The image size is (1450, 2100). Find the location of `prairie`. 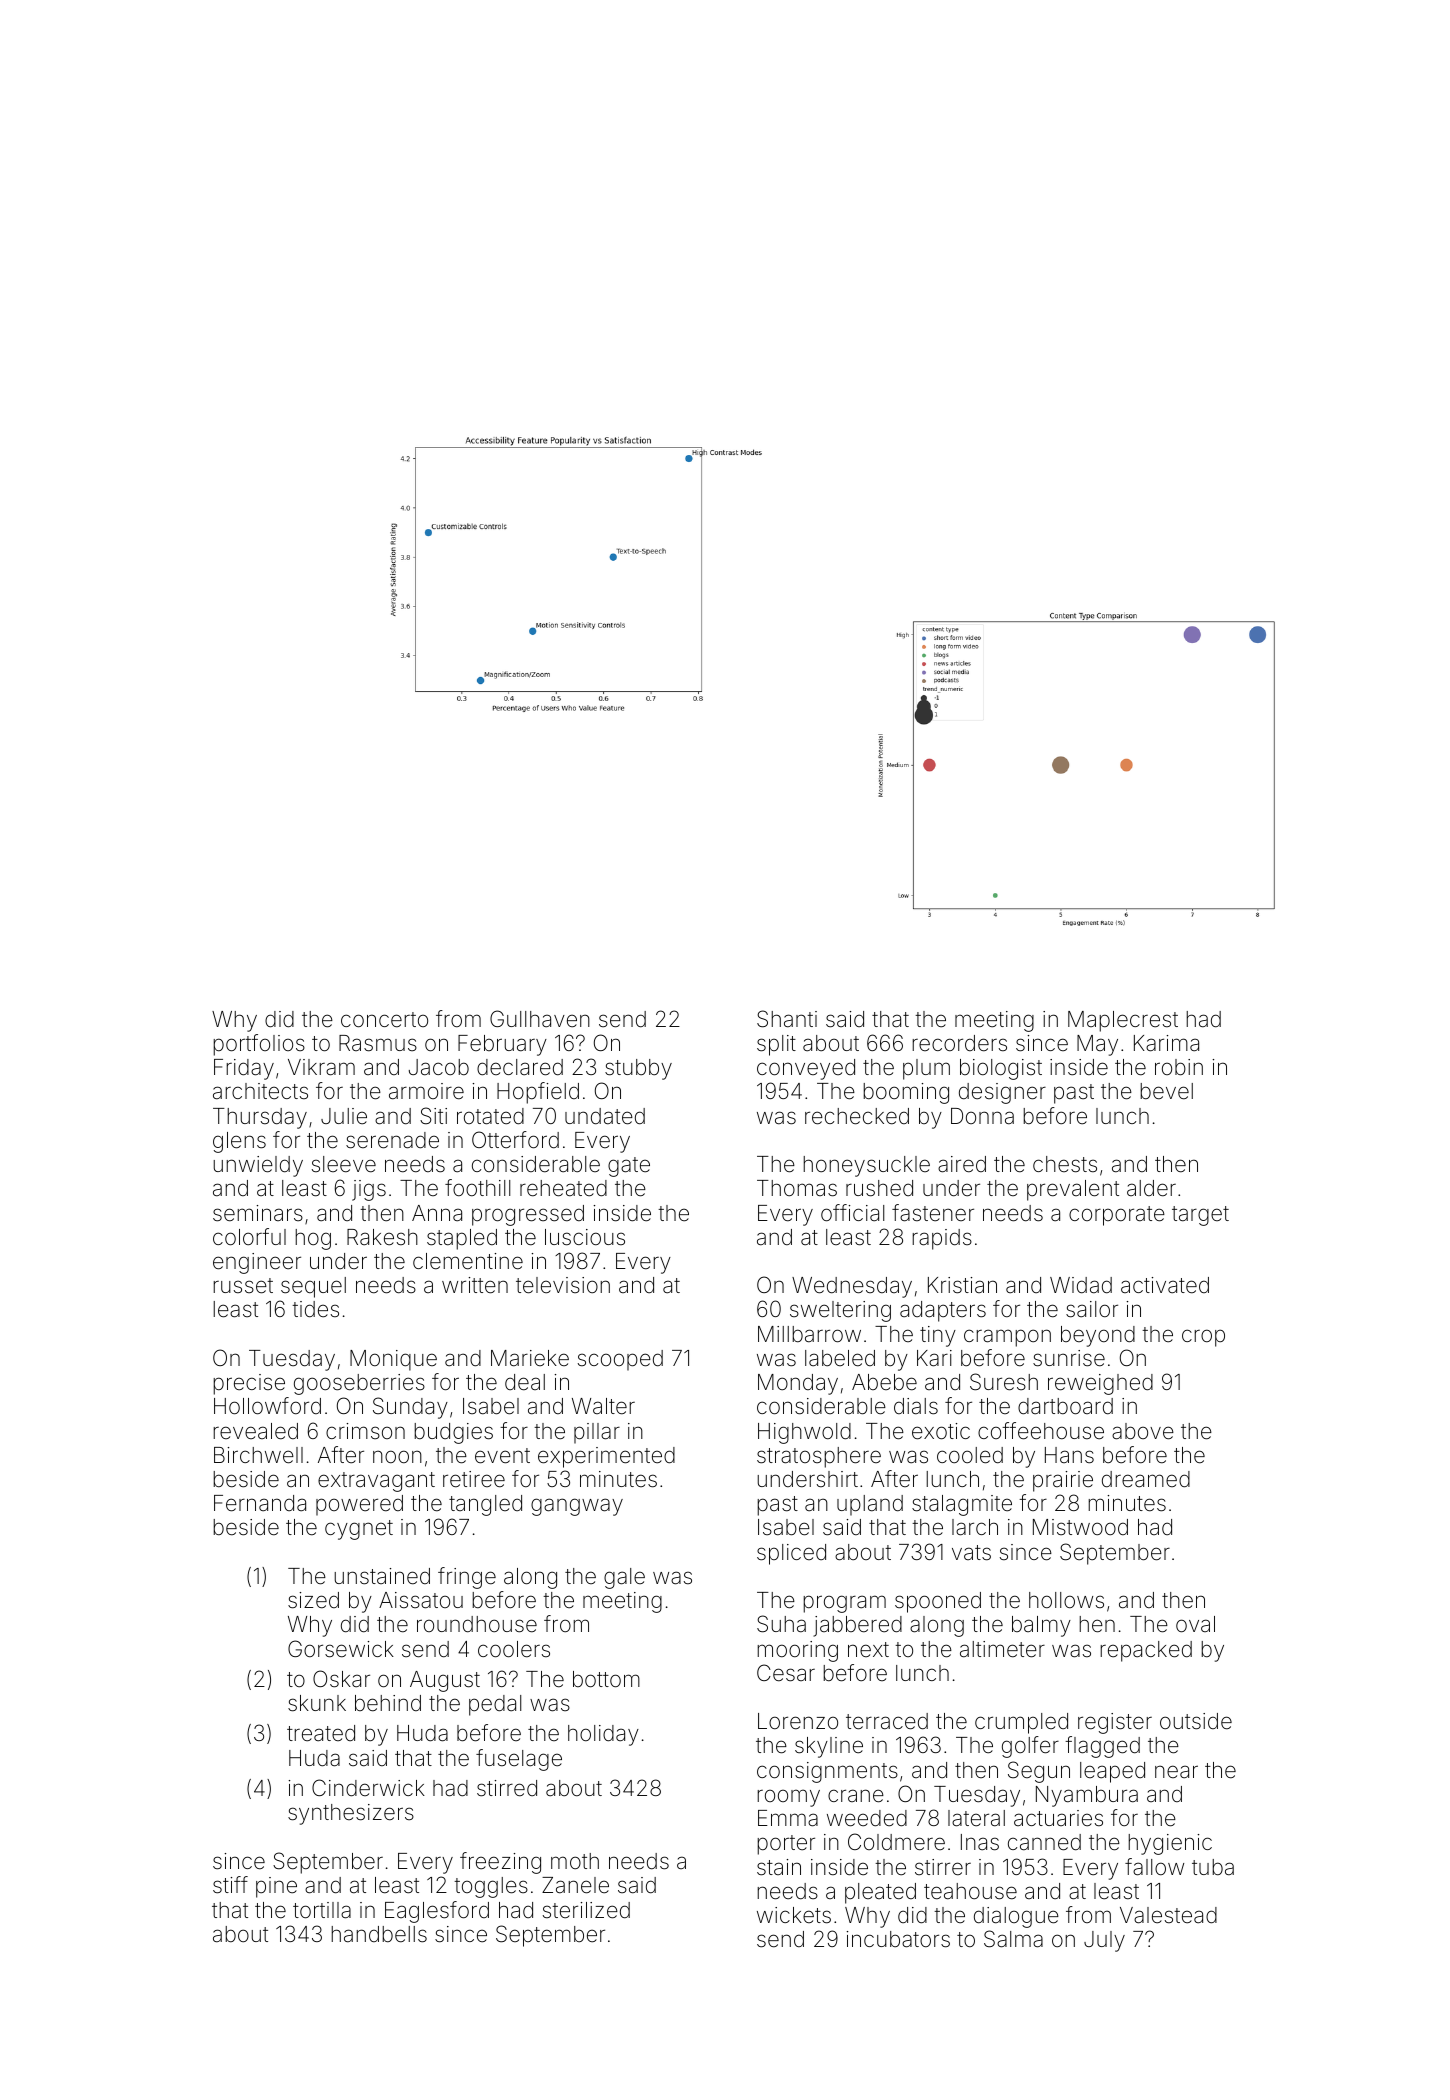

prairie is located at coordinates (1063, 1481).
